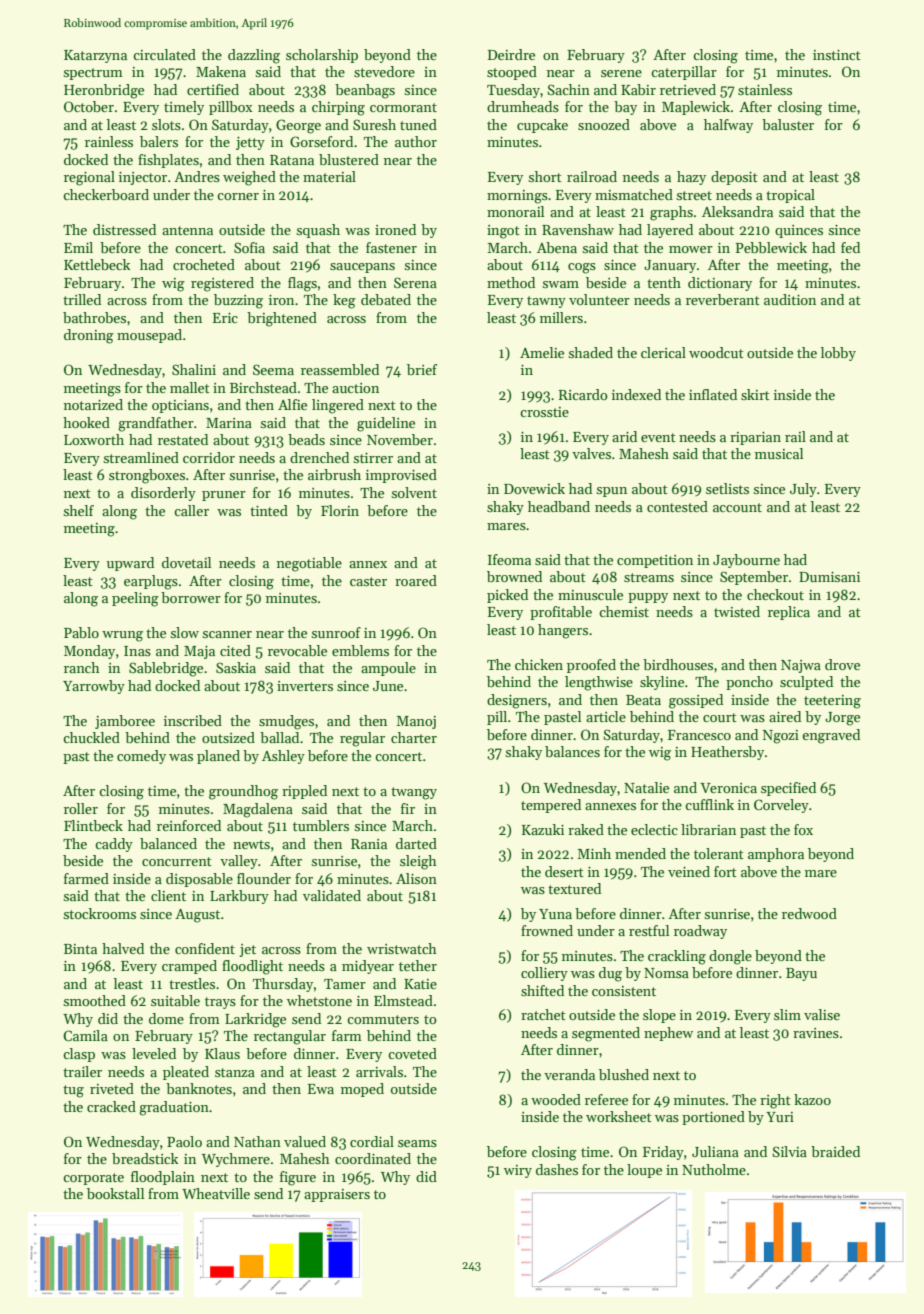  Describe the element at coordinates (765, 89) in the screenshot. I see `stainless` at that location.
